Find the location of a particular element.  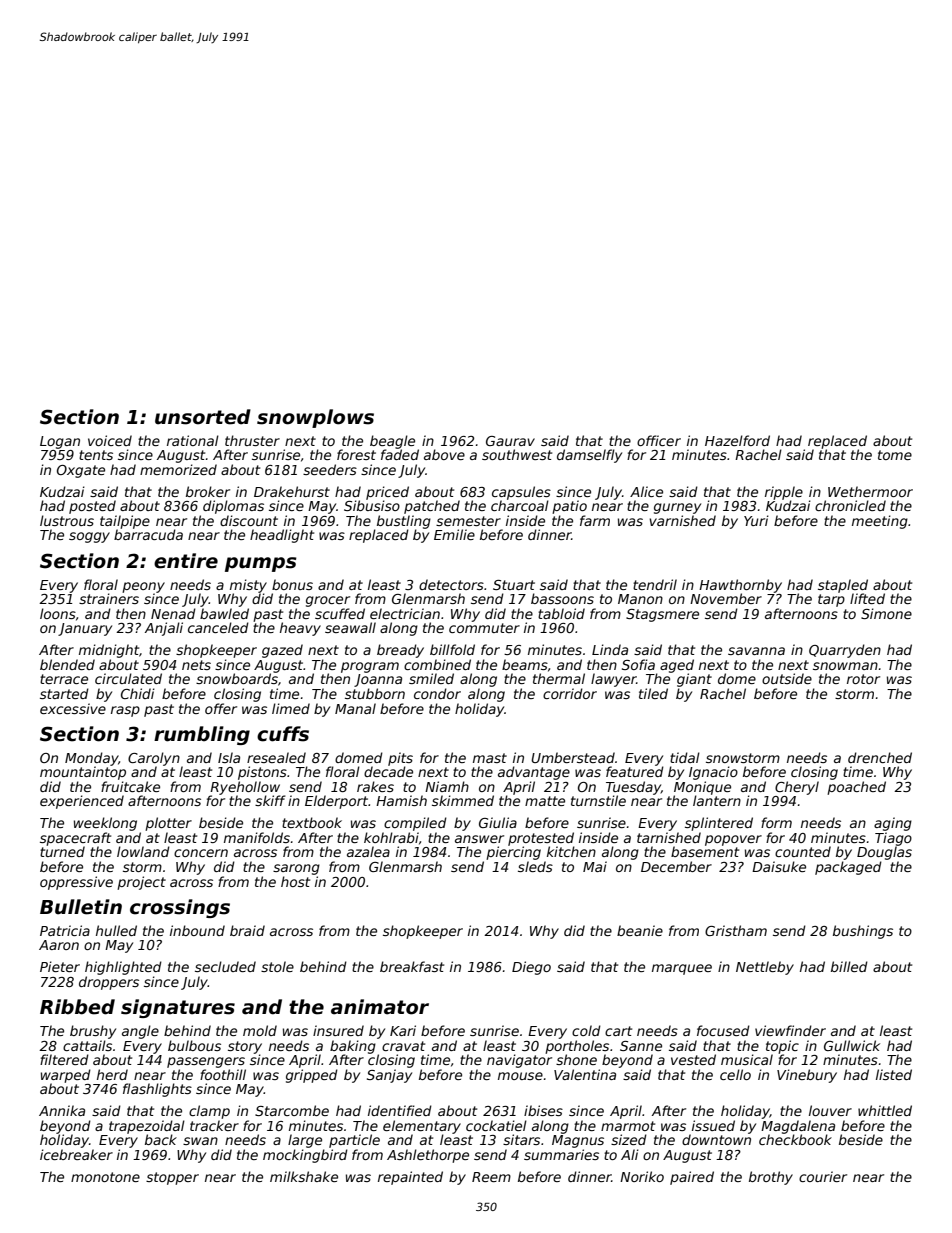

lustrous is located at coordinates (67, 520).
